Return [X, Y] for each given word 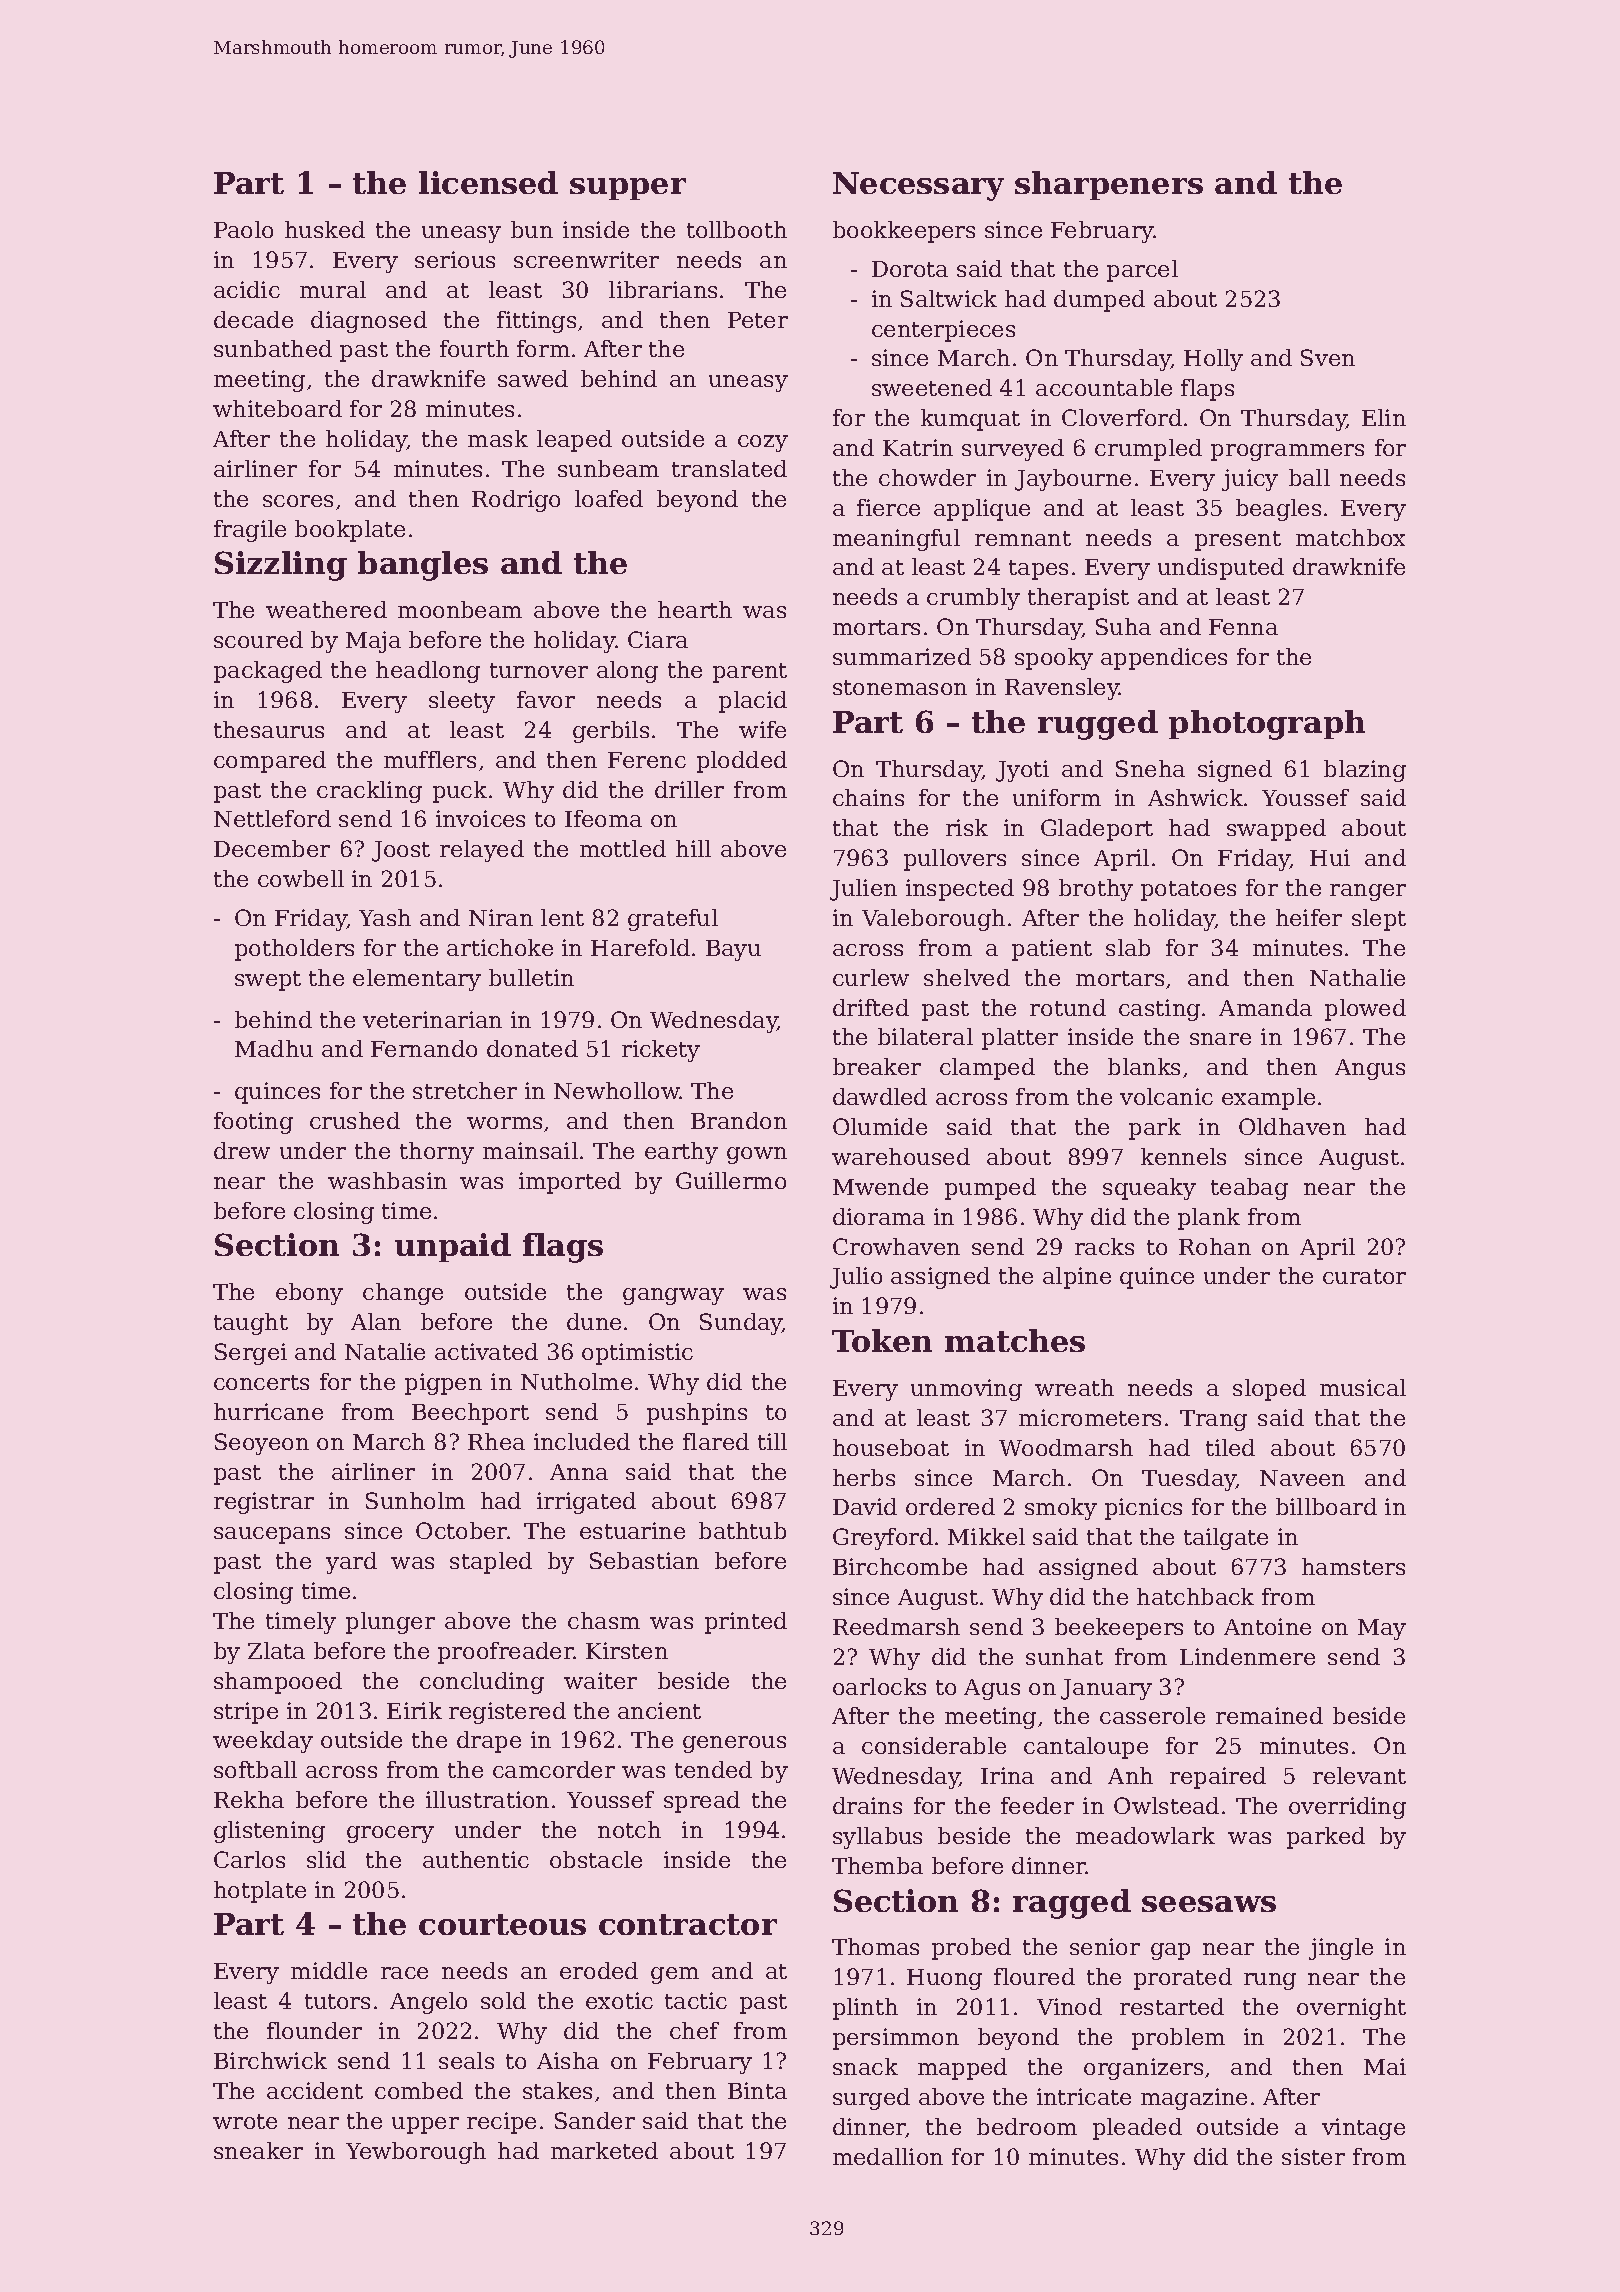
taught [251, 1324]
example [1268, 1099]
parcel [1142, 271]
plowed [1365, 1010]
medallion [888, 2156]
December [272, 848]
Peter [758, 320]
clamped [987, 1069]
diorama [879, 1216]
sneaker [258, 2150]
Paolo [243, 229]
